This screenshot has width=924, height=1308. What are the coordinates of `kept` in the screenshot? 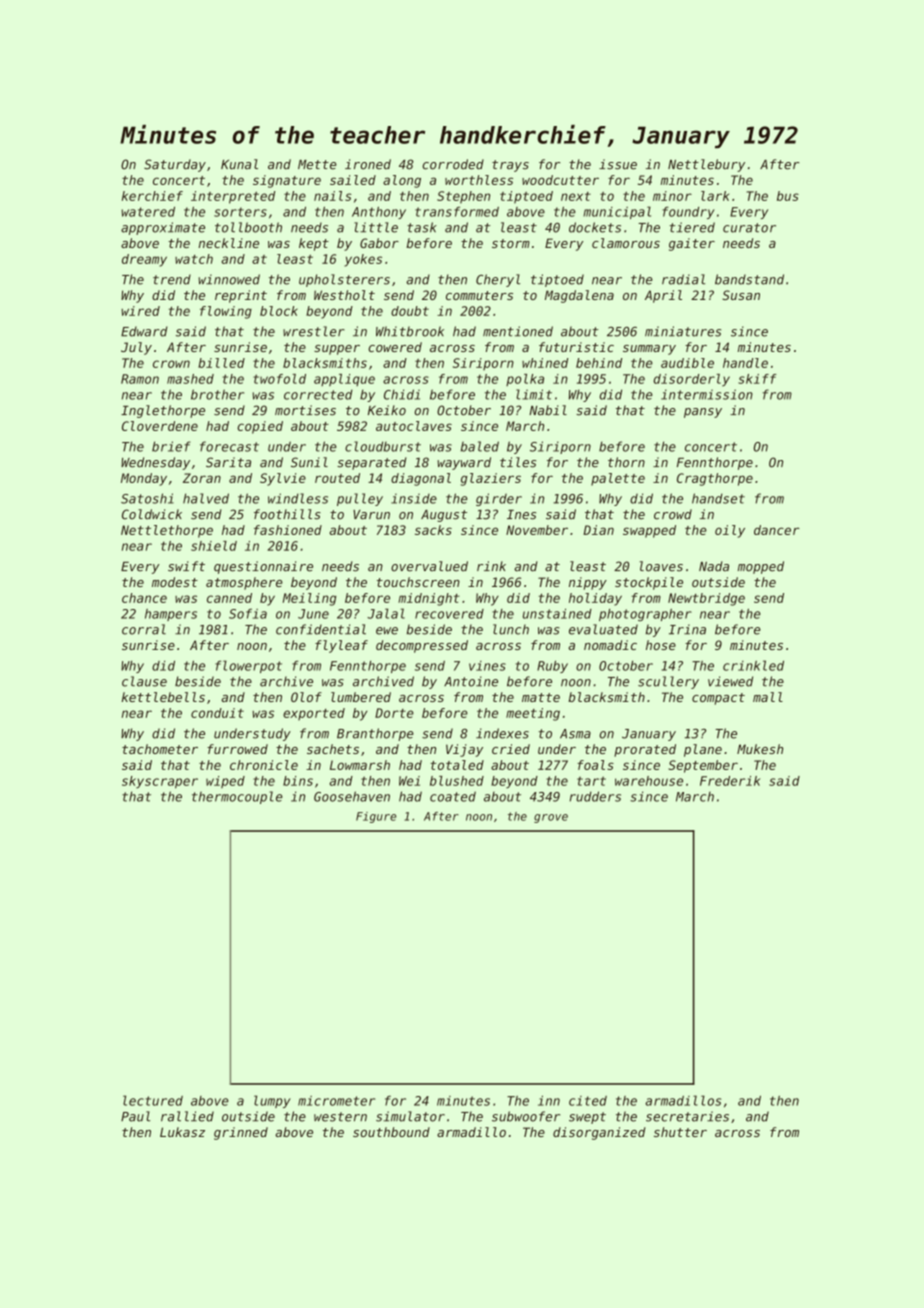 It's located at (314, 244).
